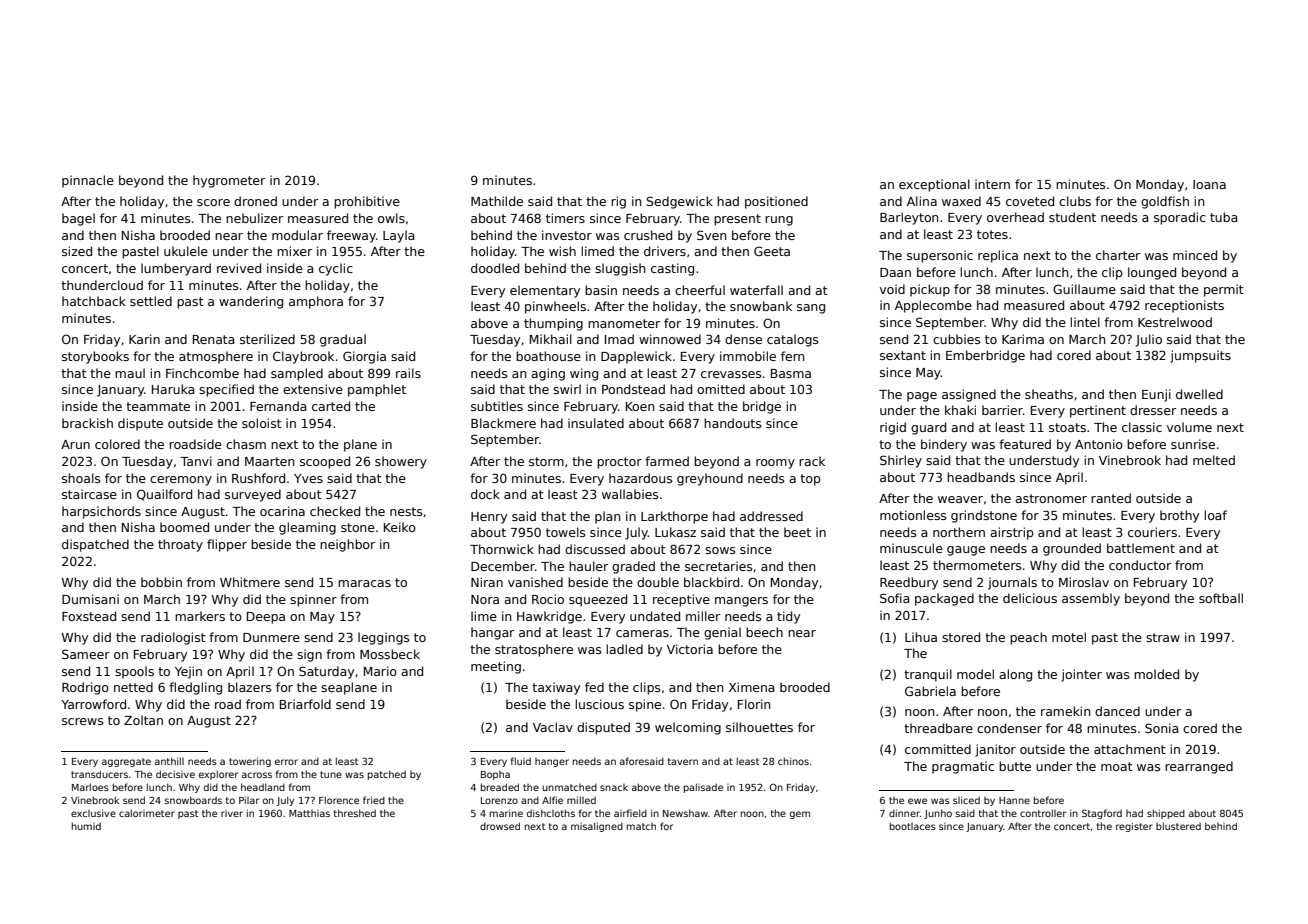  I want to click on gradual, so click(343, 340).
